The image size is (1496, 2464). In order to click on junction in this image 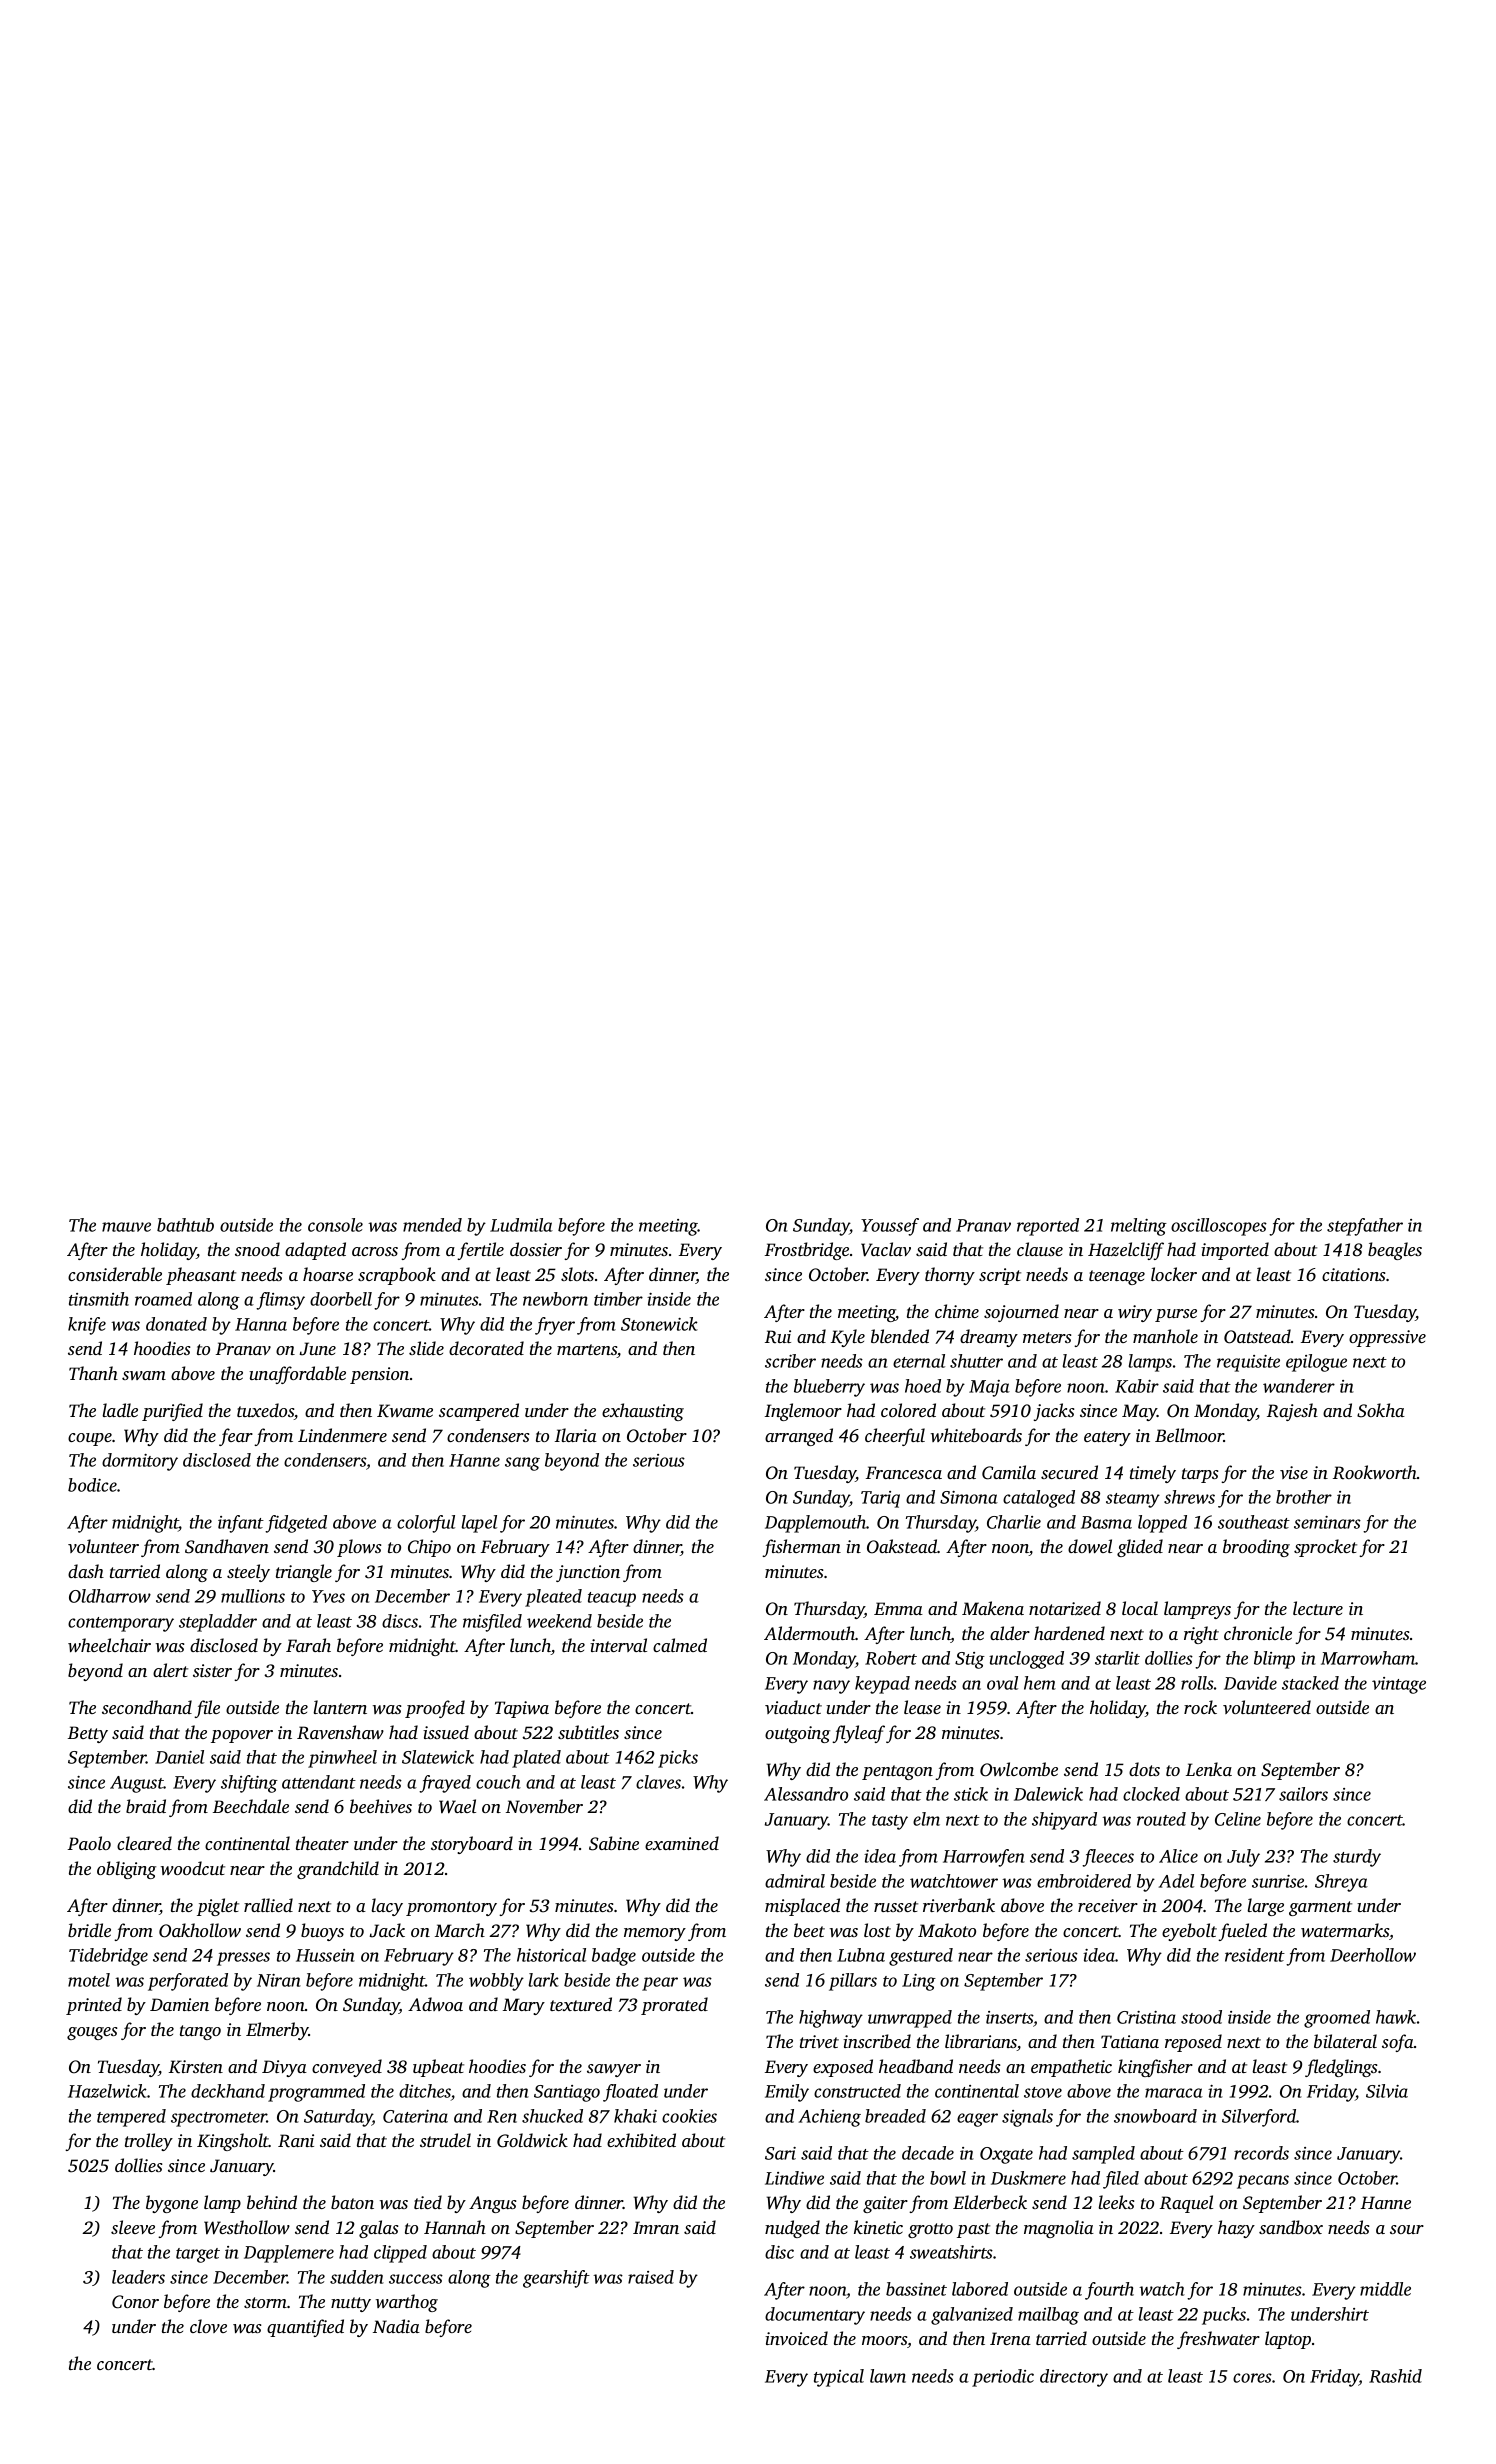, I will do `click(588, 1573)`.
